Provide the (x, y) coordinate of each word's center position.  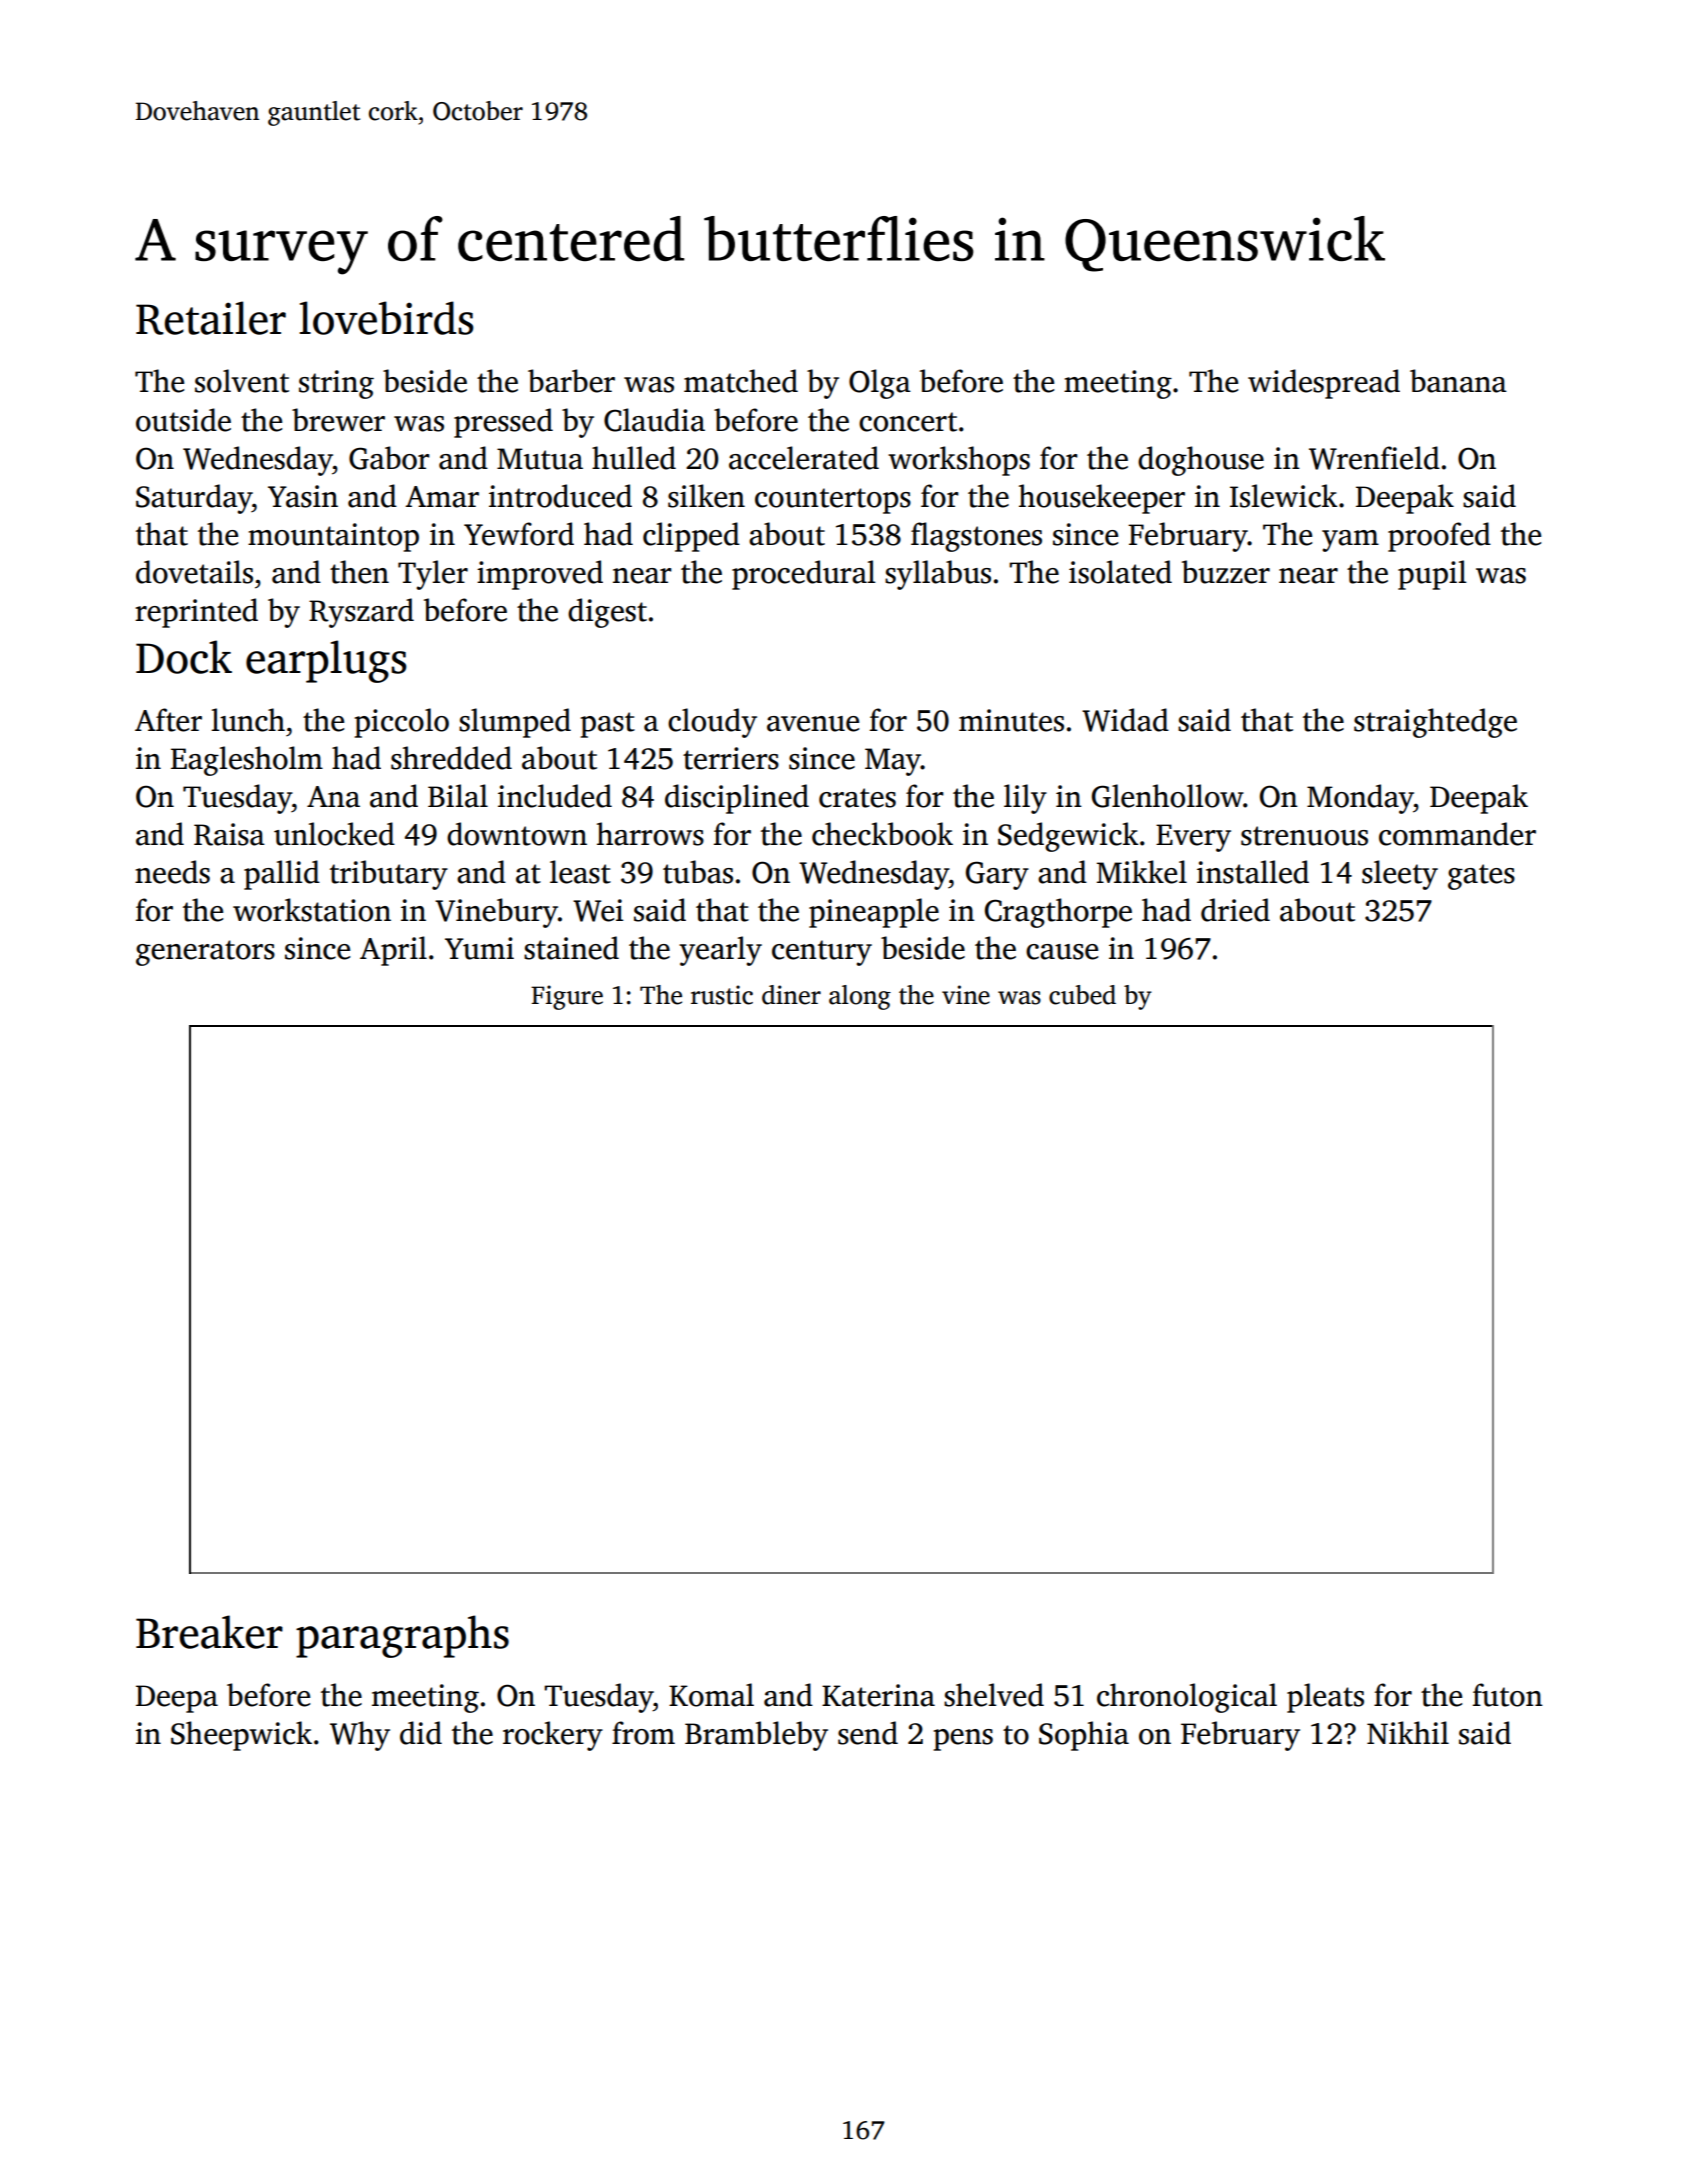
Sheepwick (241, 1736)
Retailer (211, 318)
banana (1458, 381)
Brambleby (756, 1736)
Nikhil (1408, 1732)
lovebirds (386, 318)
